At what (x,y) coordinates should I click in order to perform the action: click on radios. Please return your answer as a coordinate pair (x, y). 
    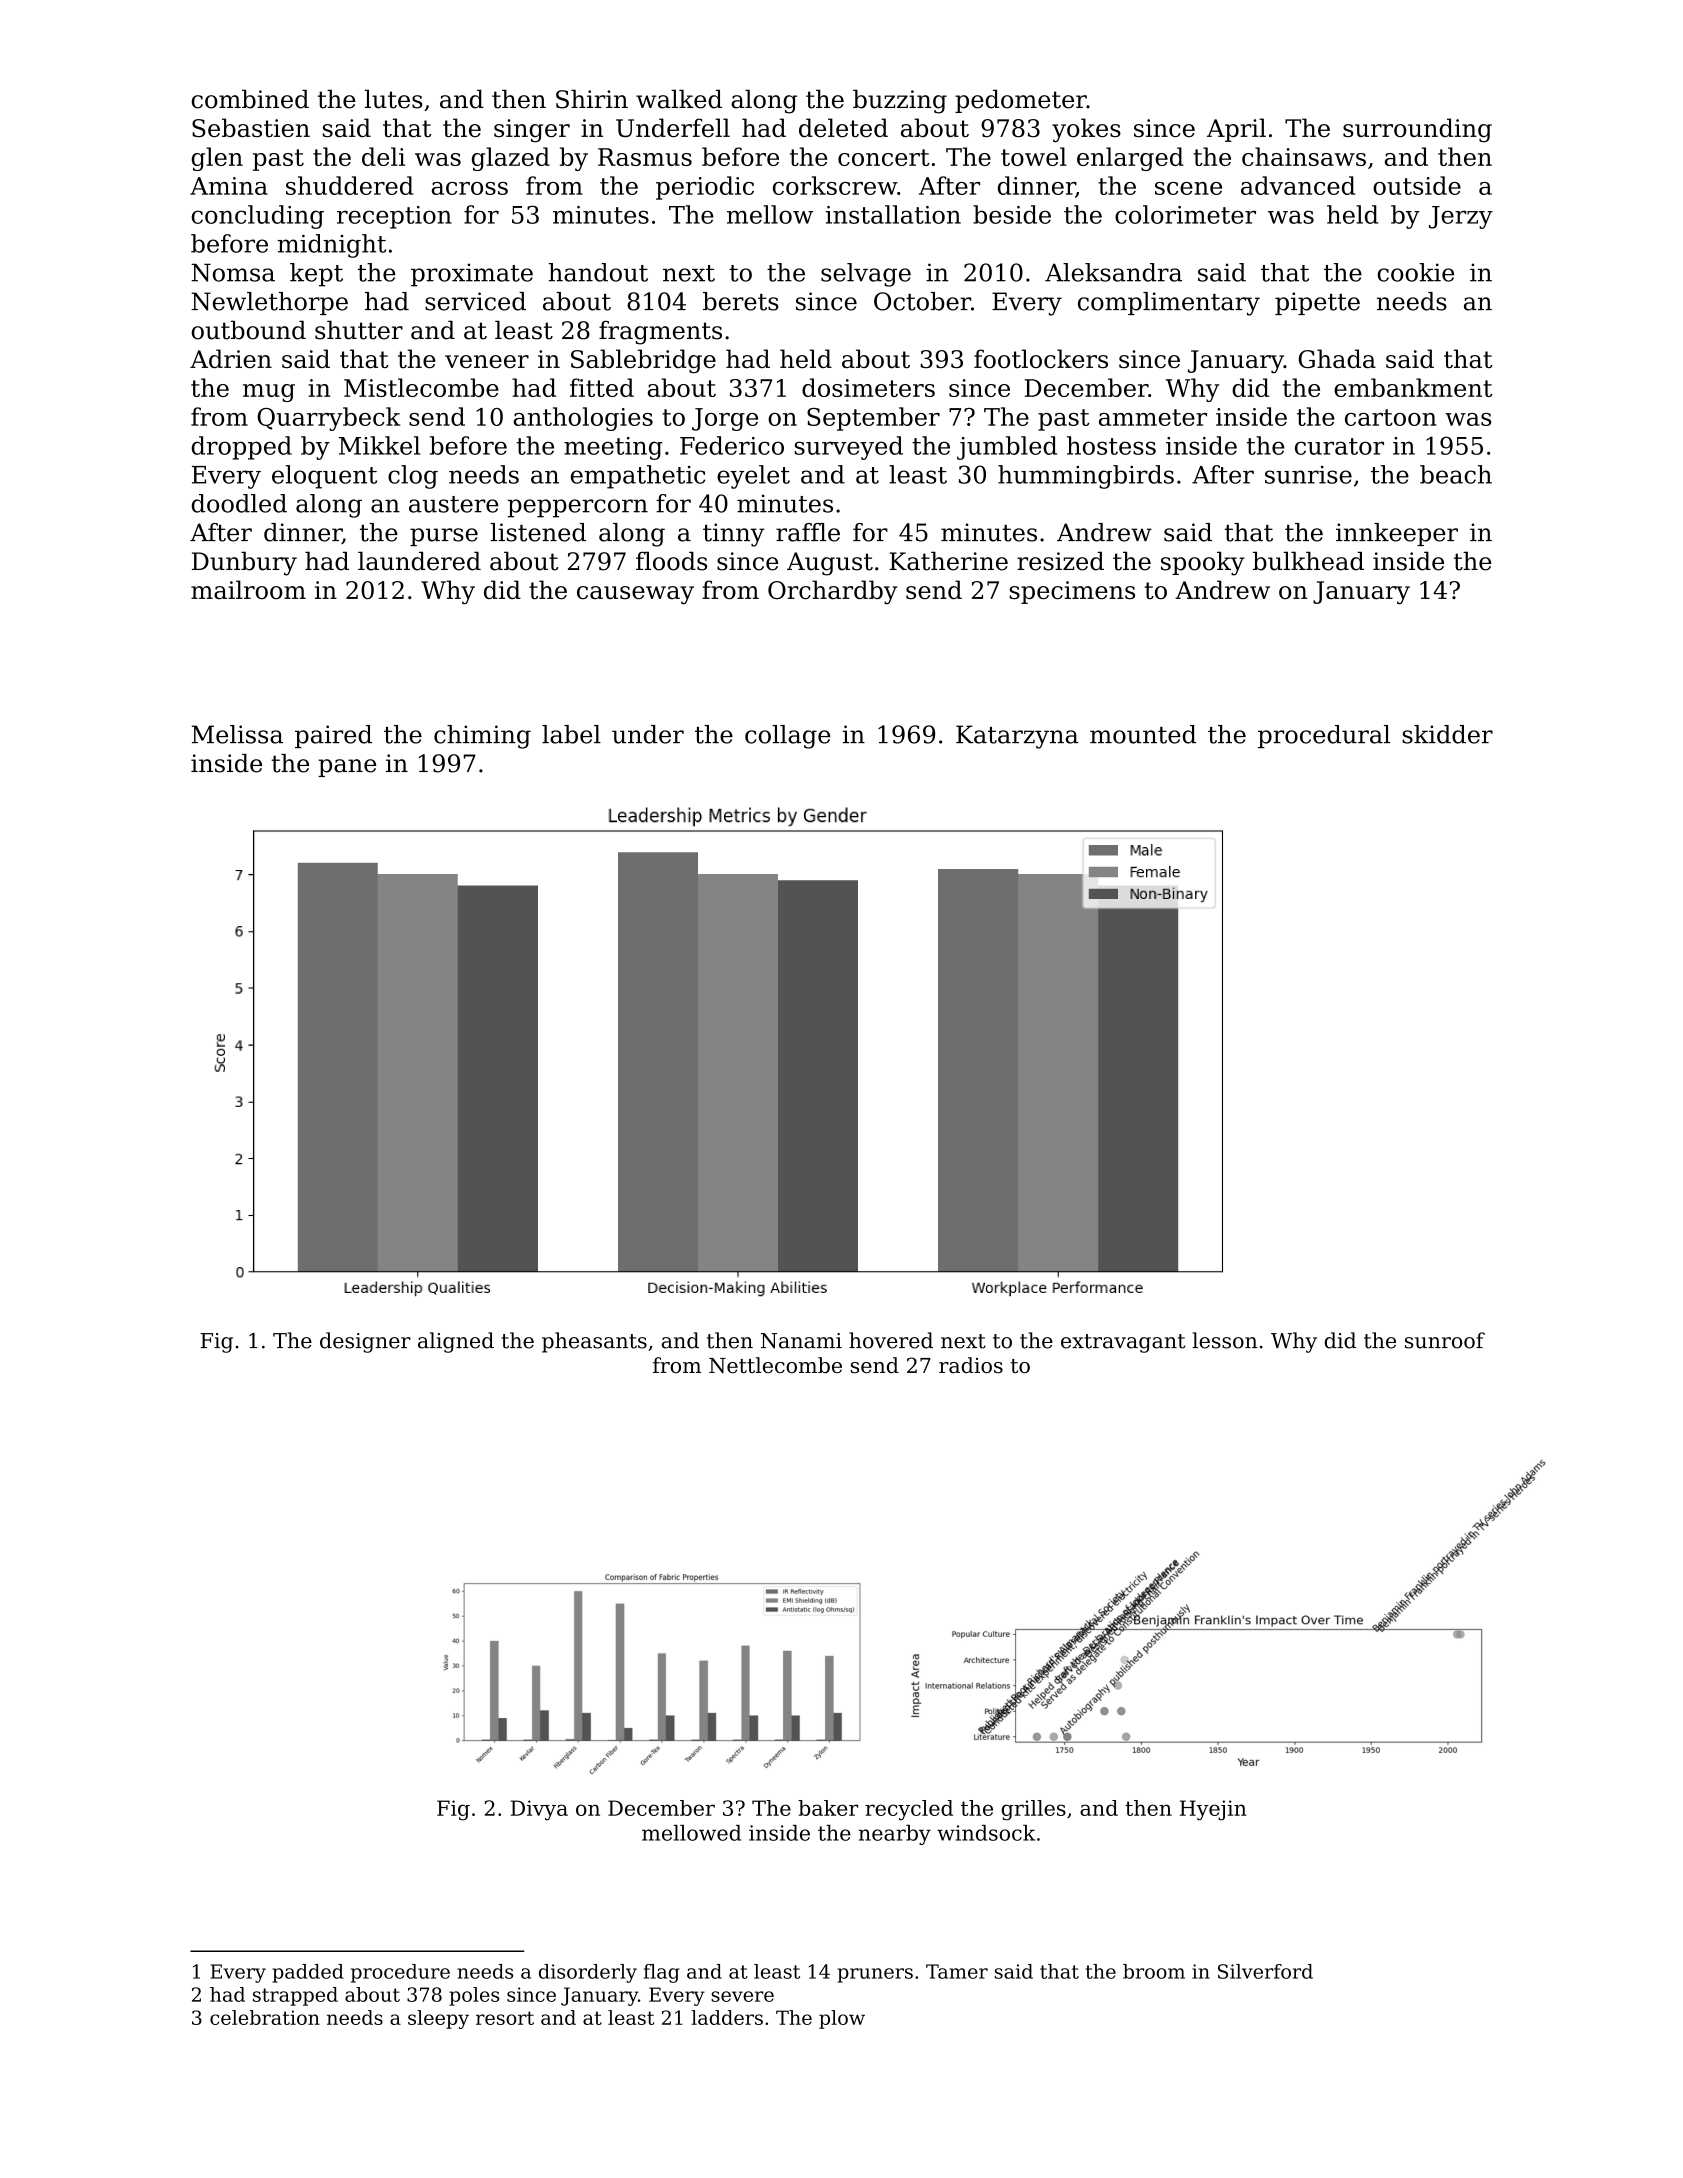
    Looking at the image, I should click on (971, 1365).
